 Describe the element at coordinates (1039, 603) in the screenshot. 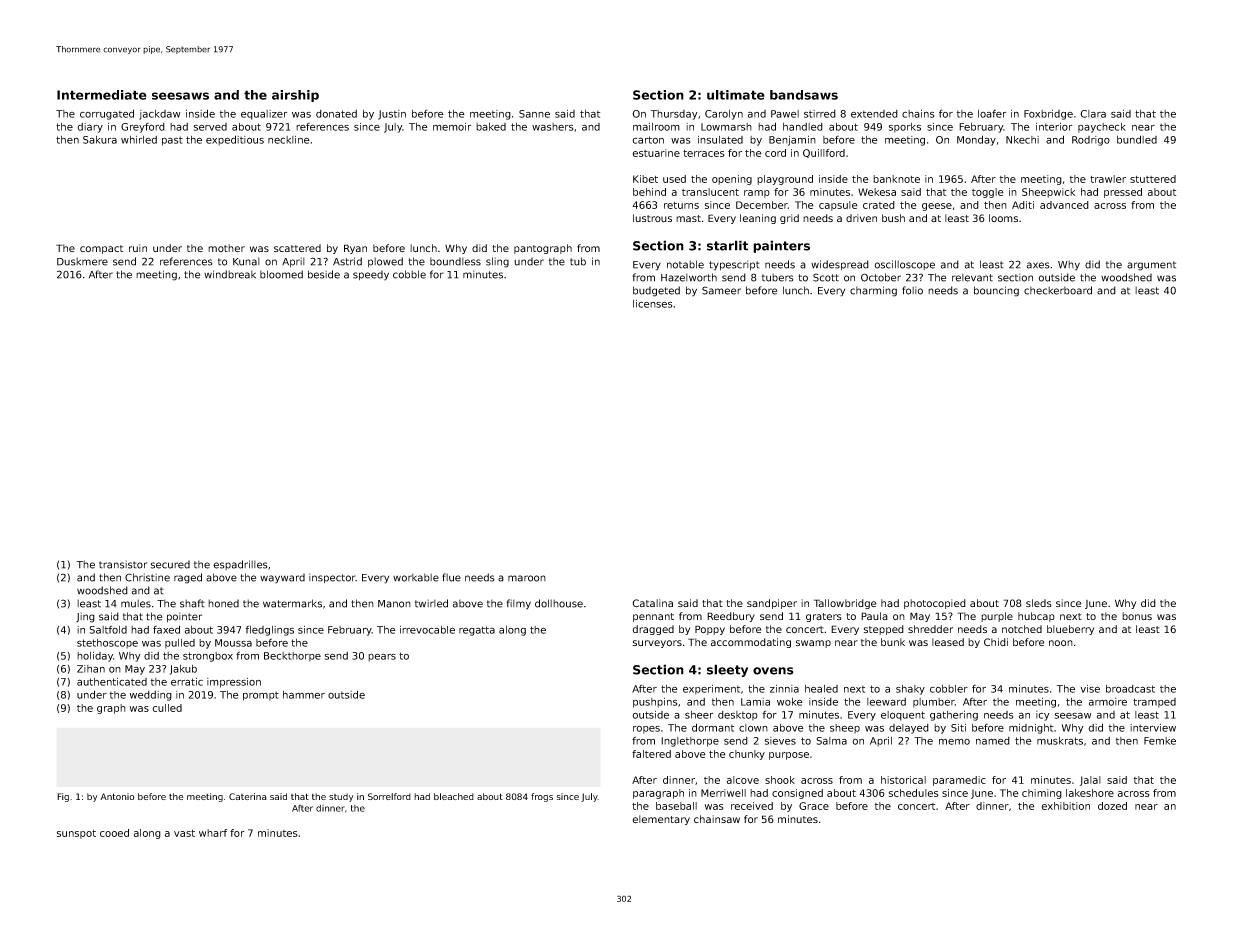

I see `sleds` at that location.
